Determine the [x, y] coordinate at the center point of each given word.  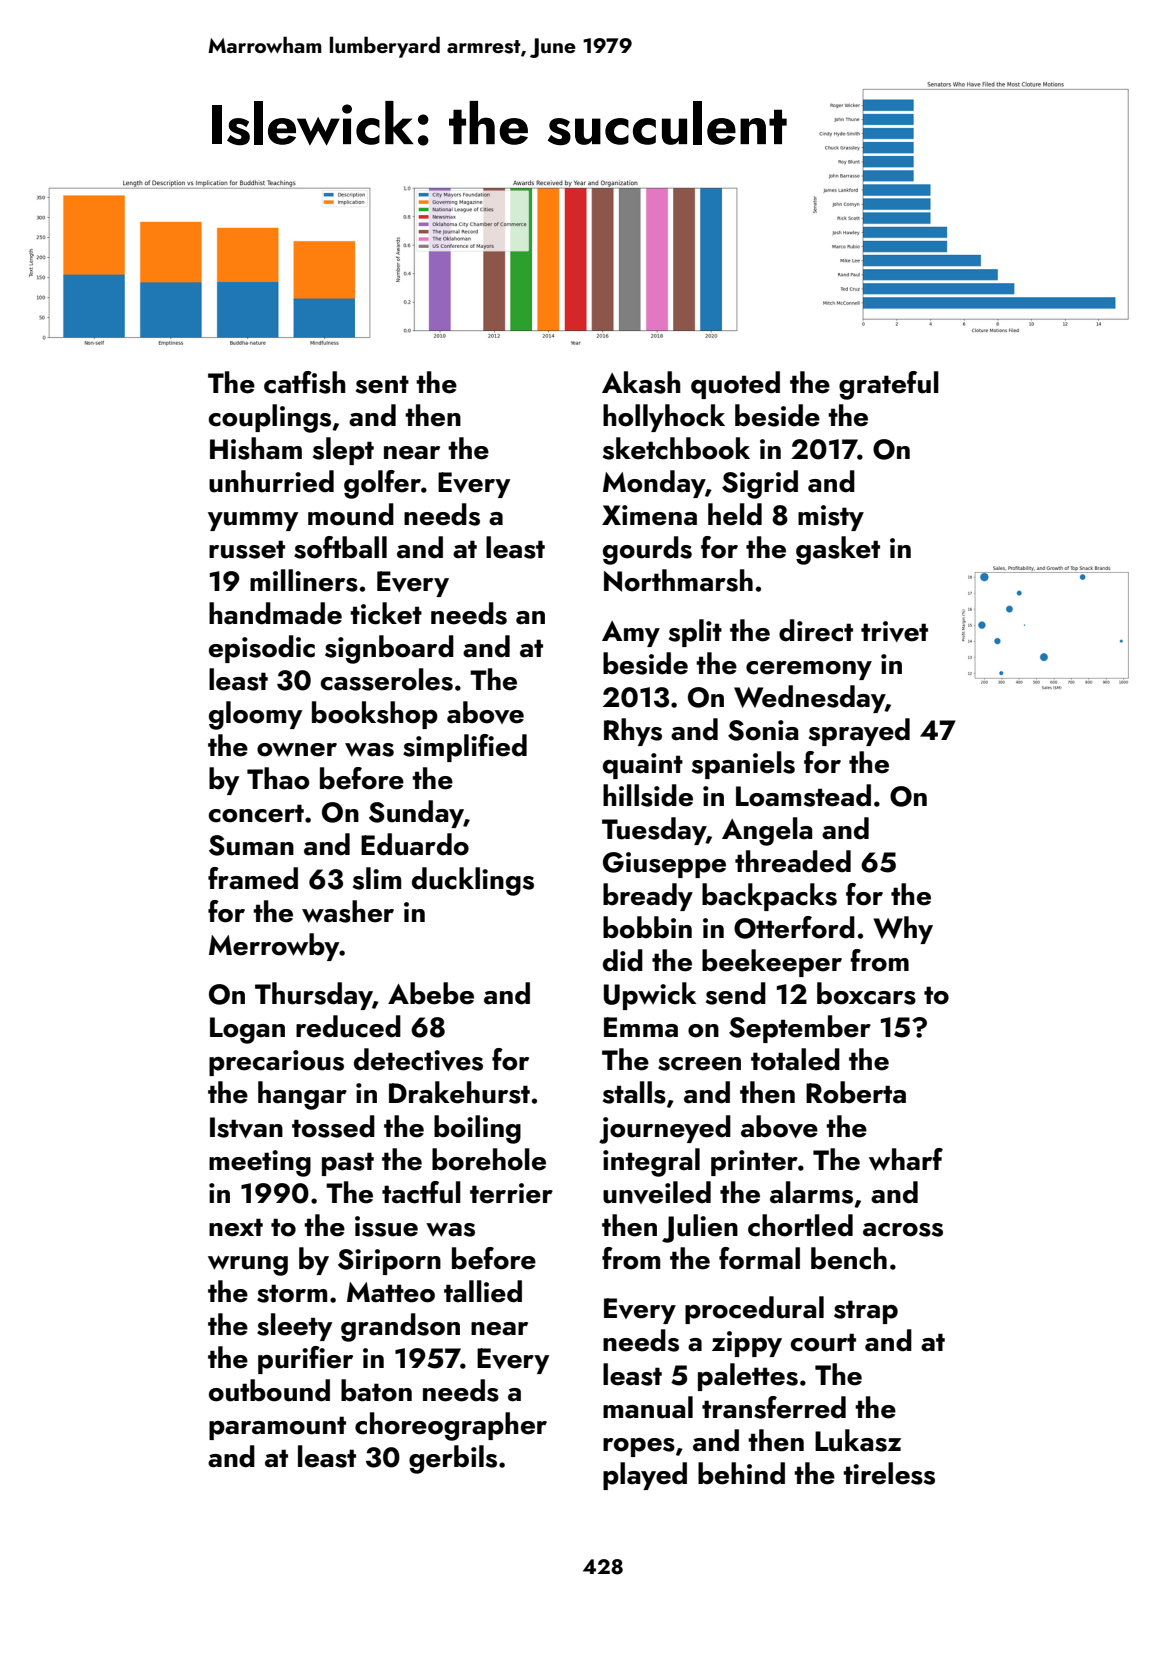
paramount [277, 1428]
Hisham [256, 448]
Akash [641, 382]
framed [253, 878]
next [236, 1227]
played [645, 1476]
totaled [795, 1059]
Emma [641, 1027]
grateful [889, 385]
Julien [700, 1228]
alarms [811, 1192]
